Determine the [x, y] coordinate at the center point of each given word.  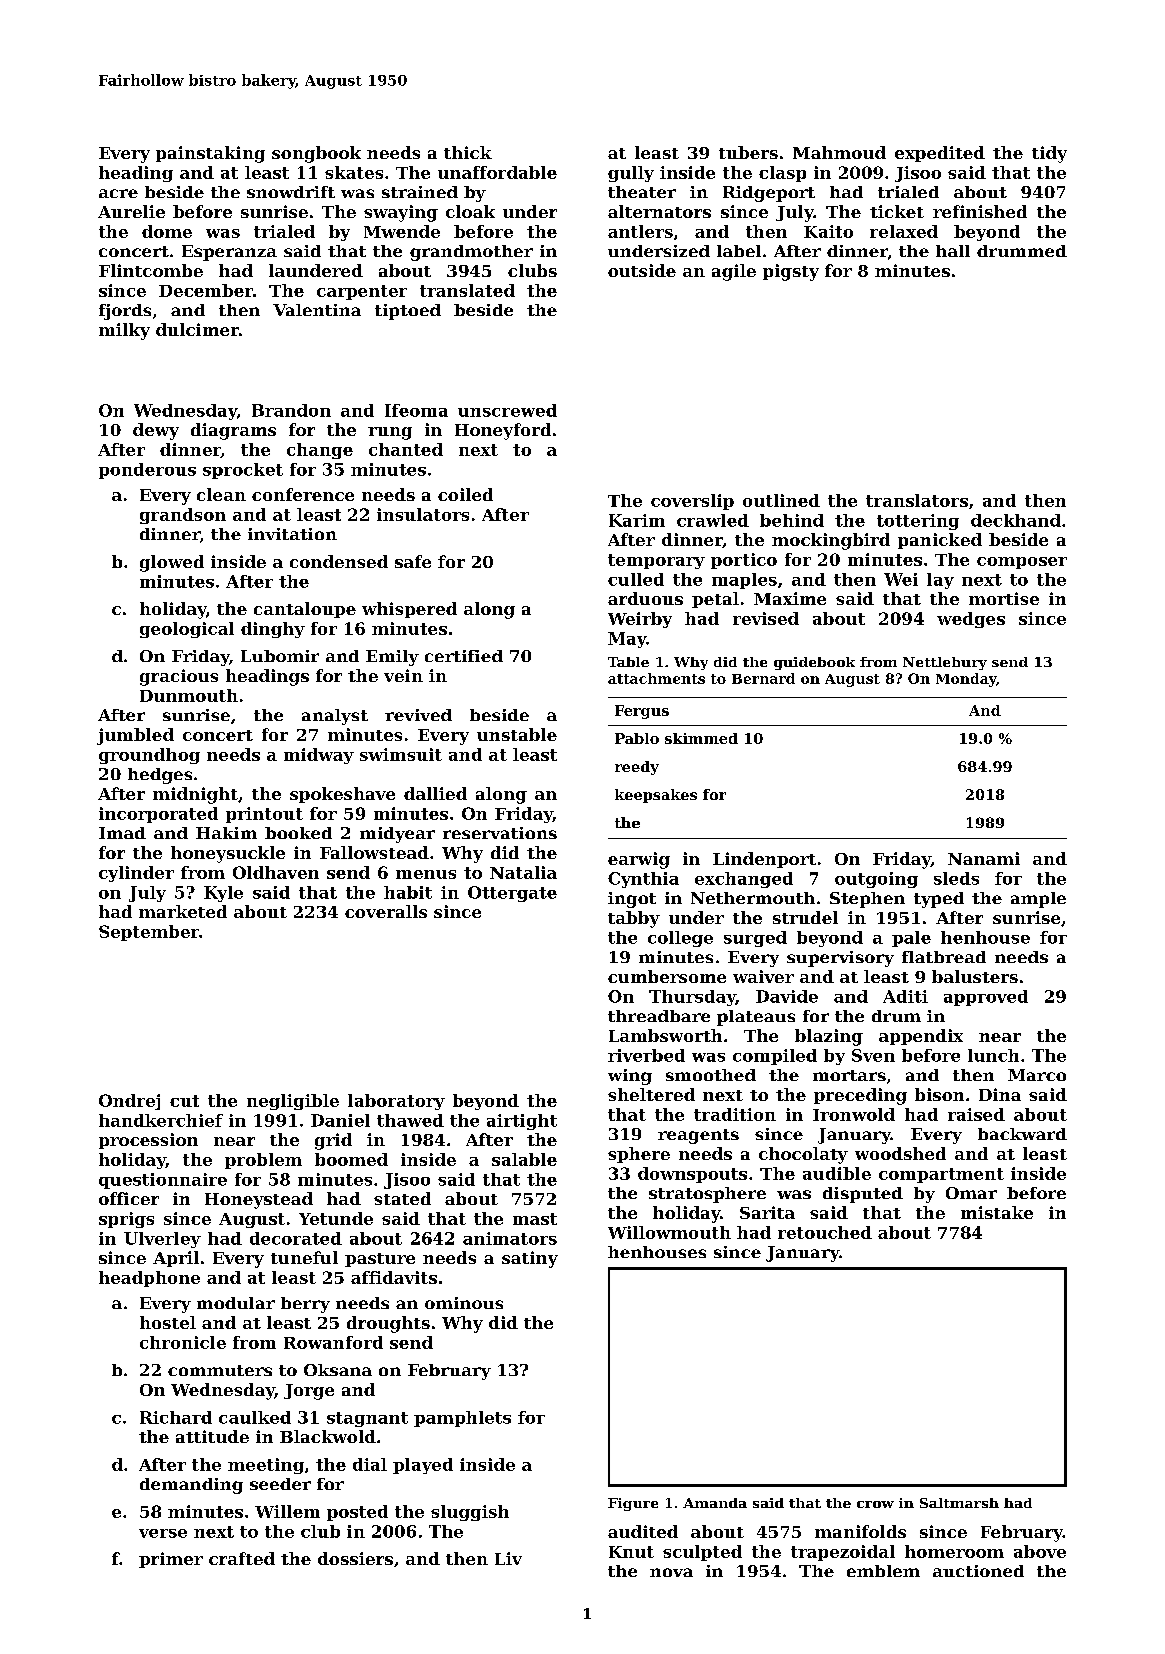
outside [642, 270]
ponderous [147, 471]
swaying [401, 213]
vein [403, 675]
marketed [183, 911]
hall [953, 251]
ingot [632, 900]
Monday [966, 680]
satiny [530, 1259]
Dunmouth [189, 695]
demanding [191, 1486]
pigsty [791, 272]
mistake [997, 1212]
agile [734, 272]
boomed [351, 1159]
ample [1038, 900]
